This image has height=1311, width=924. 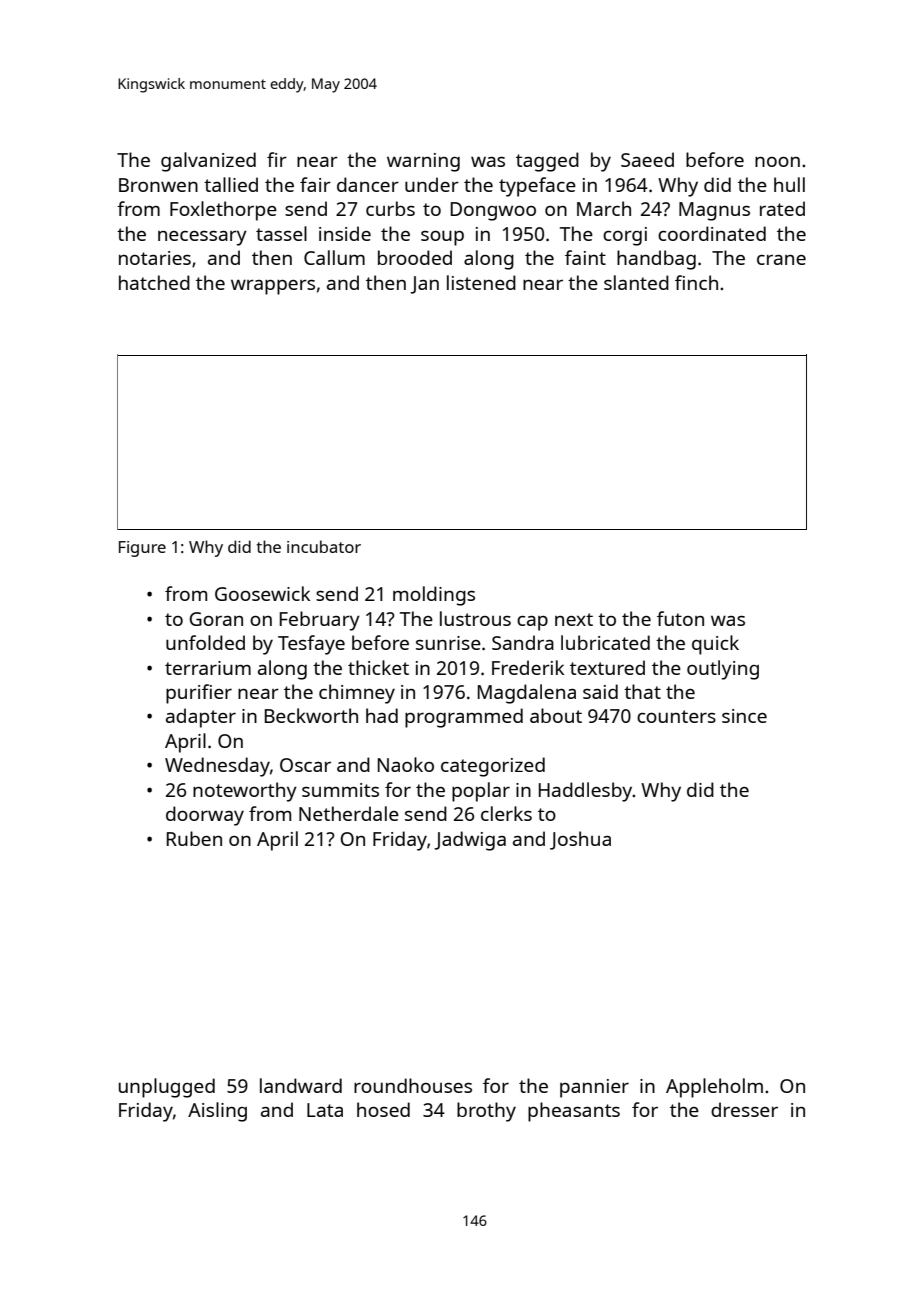 I want to click on that, so click(x=642, y=691).
